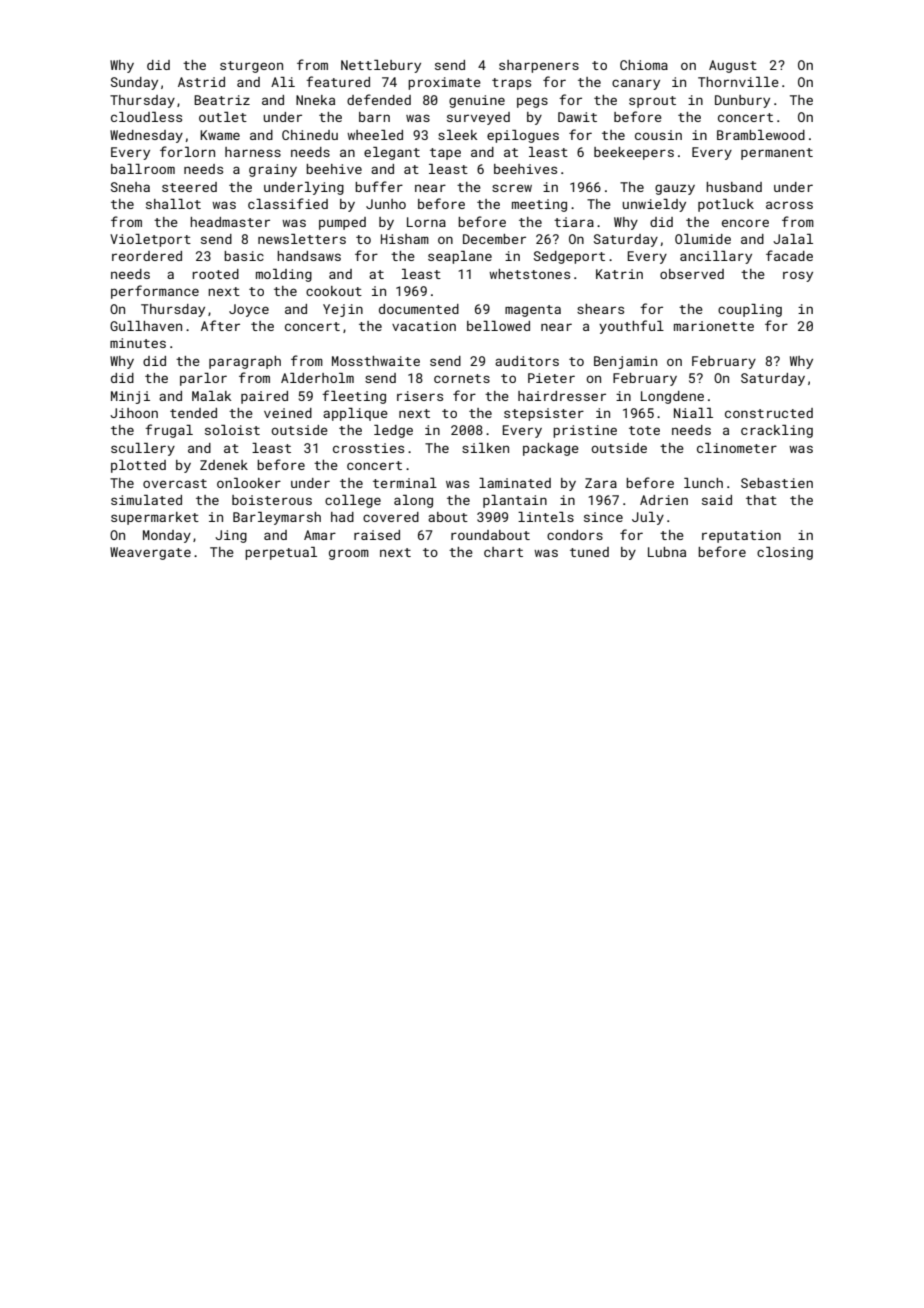  What do you see at coordinates (317, 378) in the document?
I see `Alderholm` at bounding box center [317, 378].
